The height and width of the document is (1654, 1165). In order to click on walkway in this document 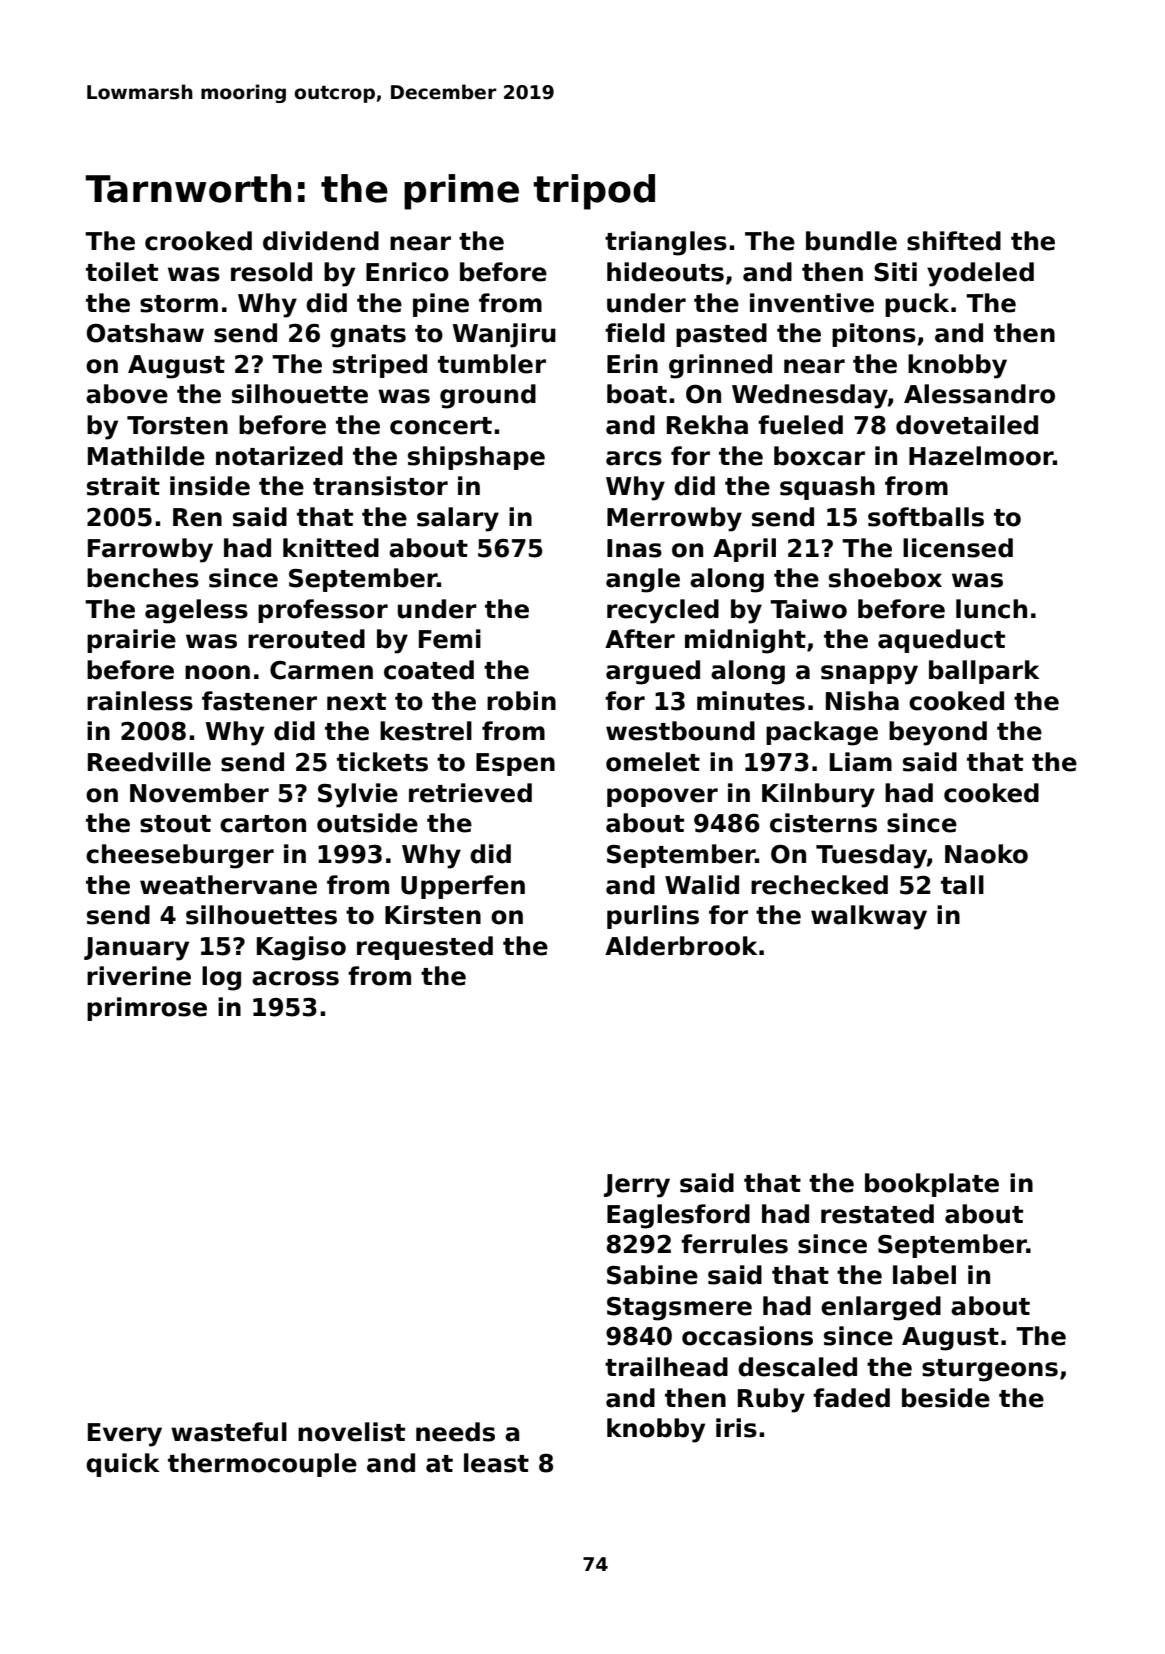, I will do `click(869, 917)`.
